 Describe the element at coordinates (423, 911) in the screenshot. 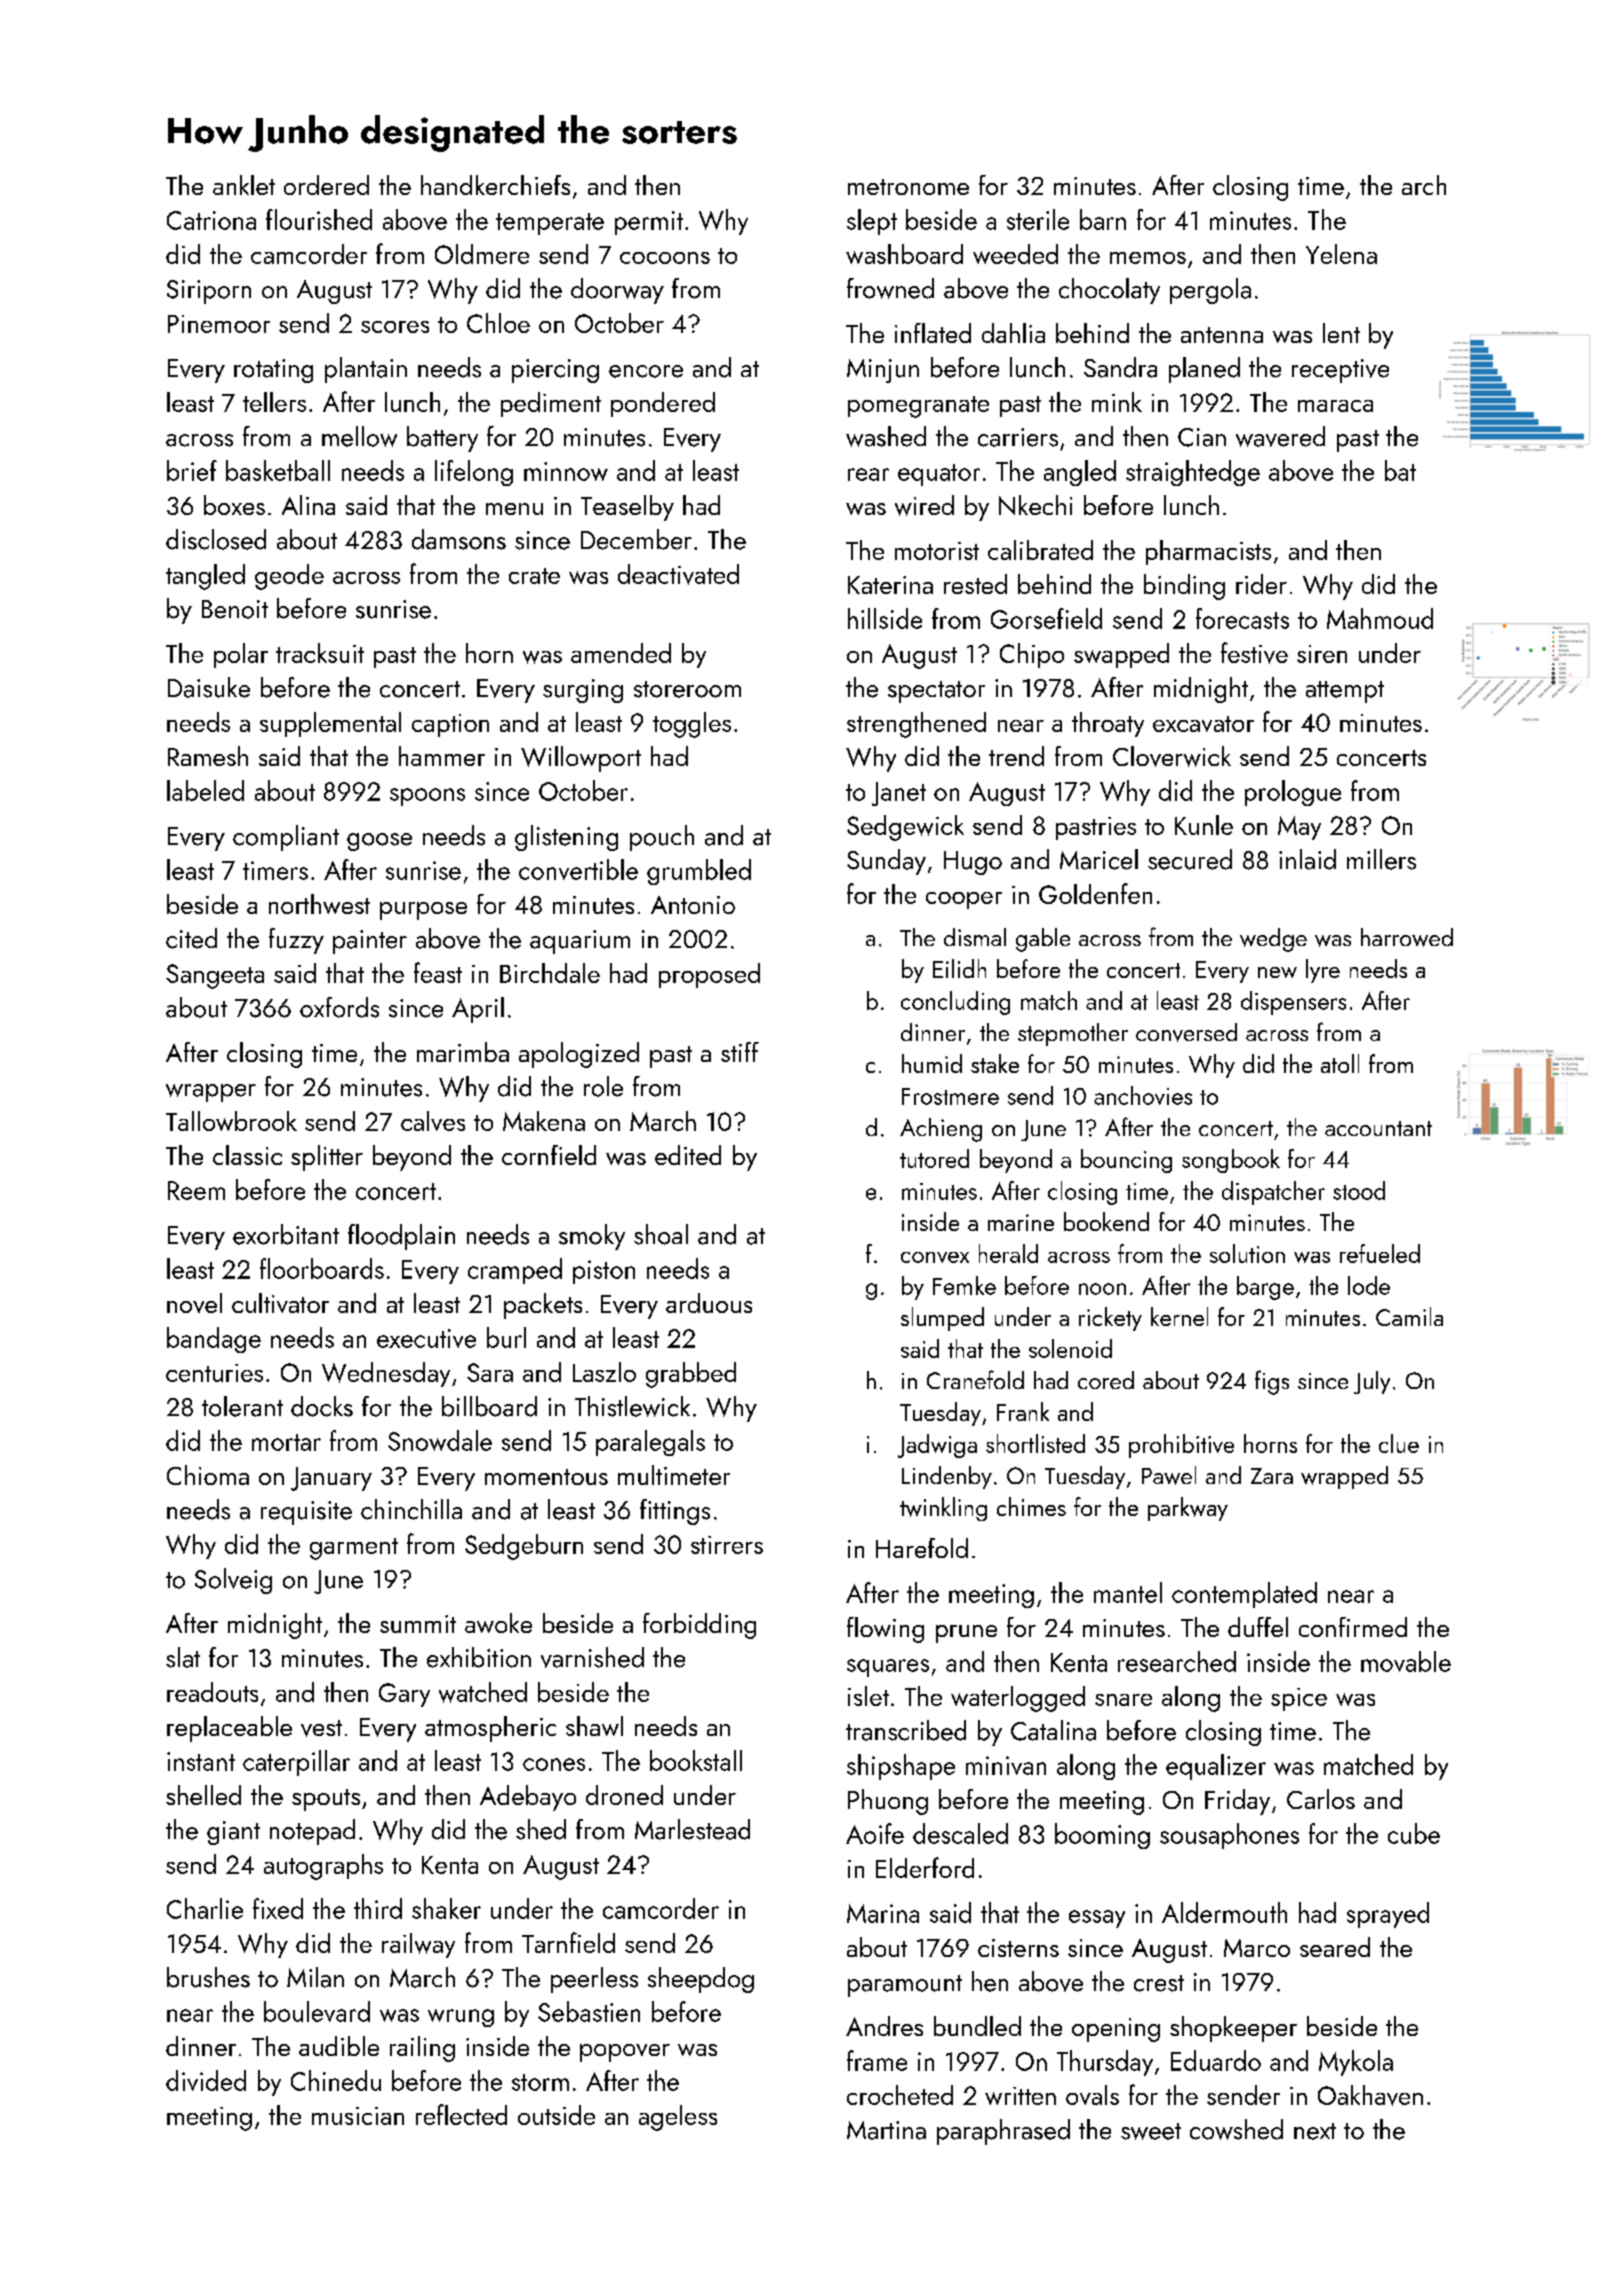

I see `purpose` at that location.
